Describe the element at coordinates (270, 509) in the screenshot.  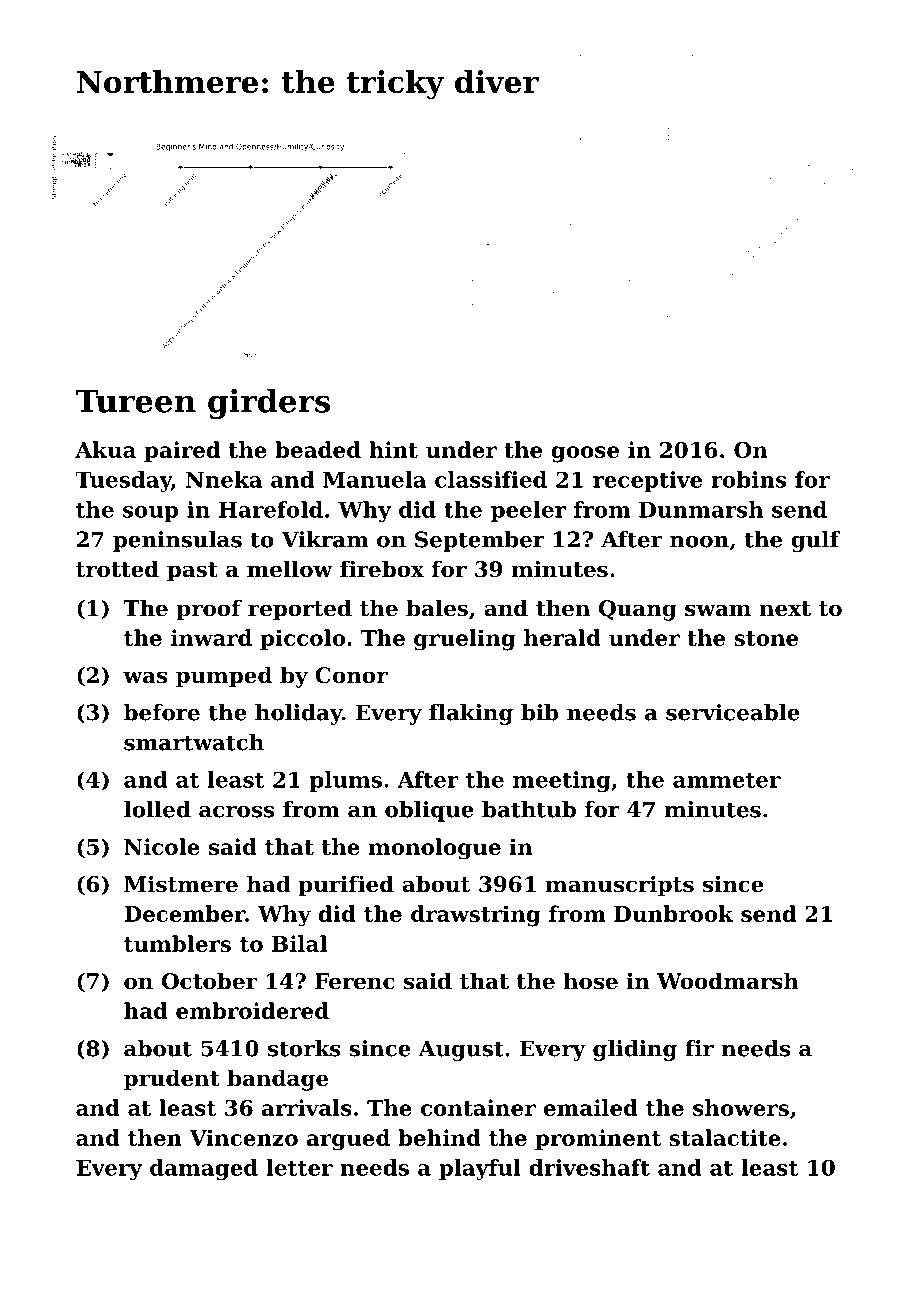
I see `Harefold` at that location.
